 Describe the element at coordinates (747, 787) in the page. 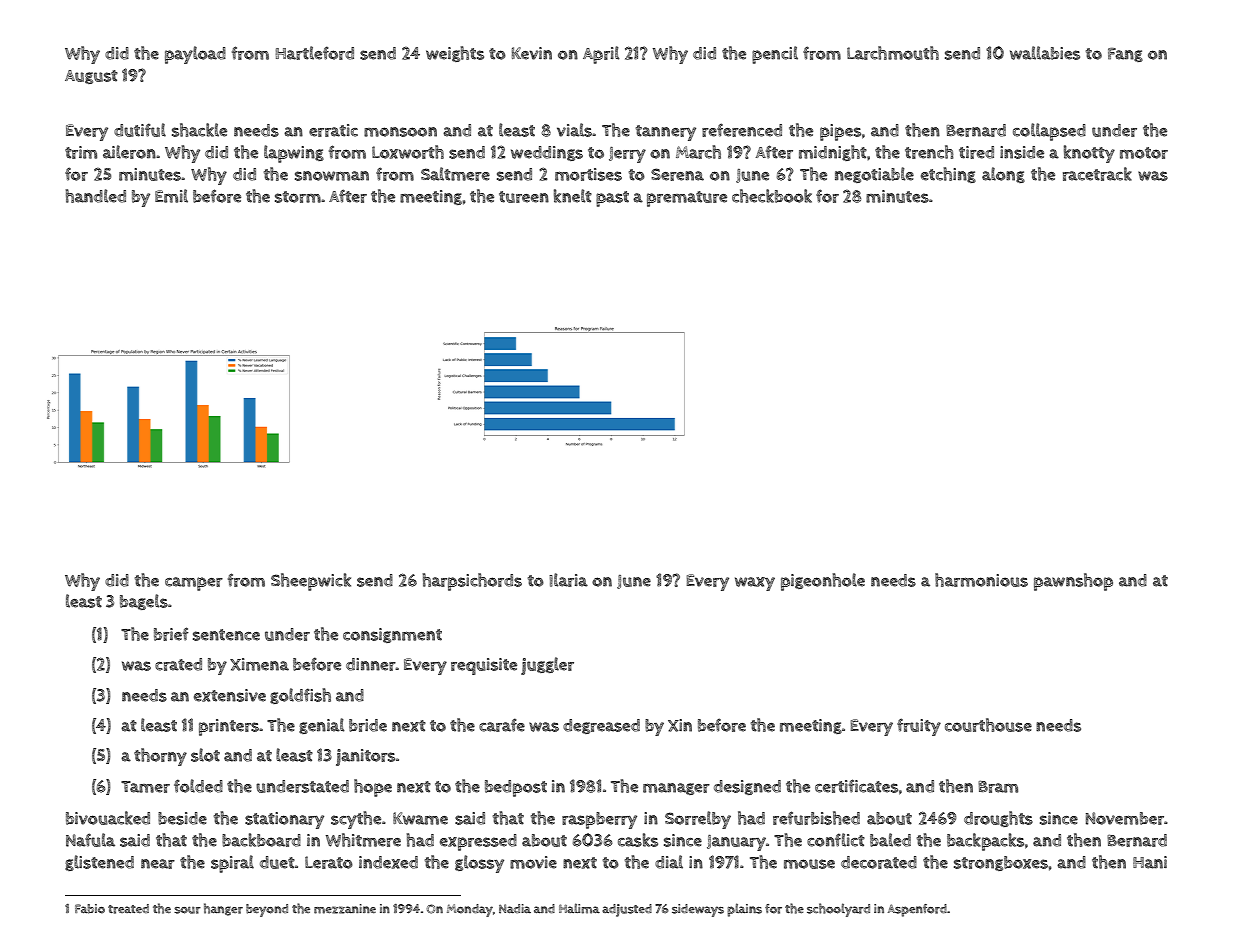

I see `designed` at that location.
